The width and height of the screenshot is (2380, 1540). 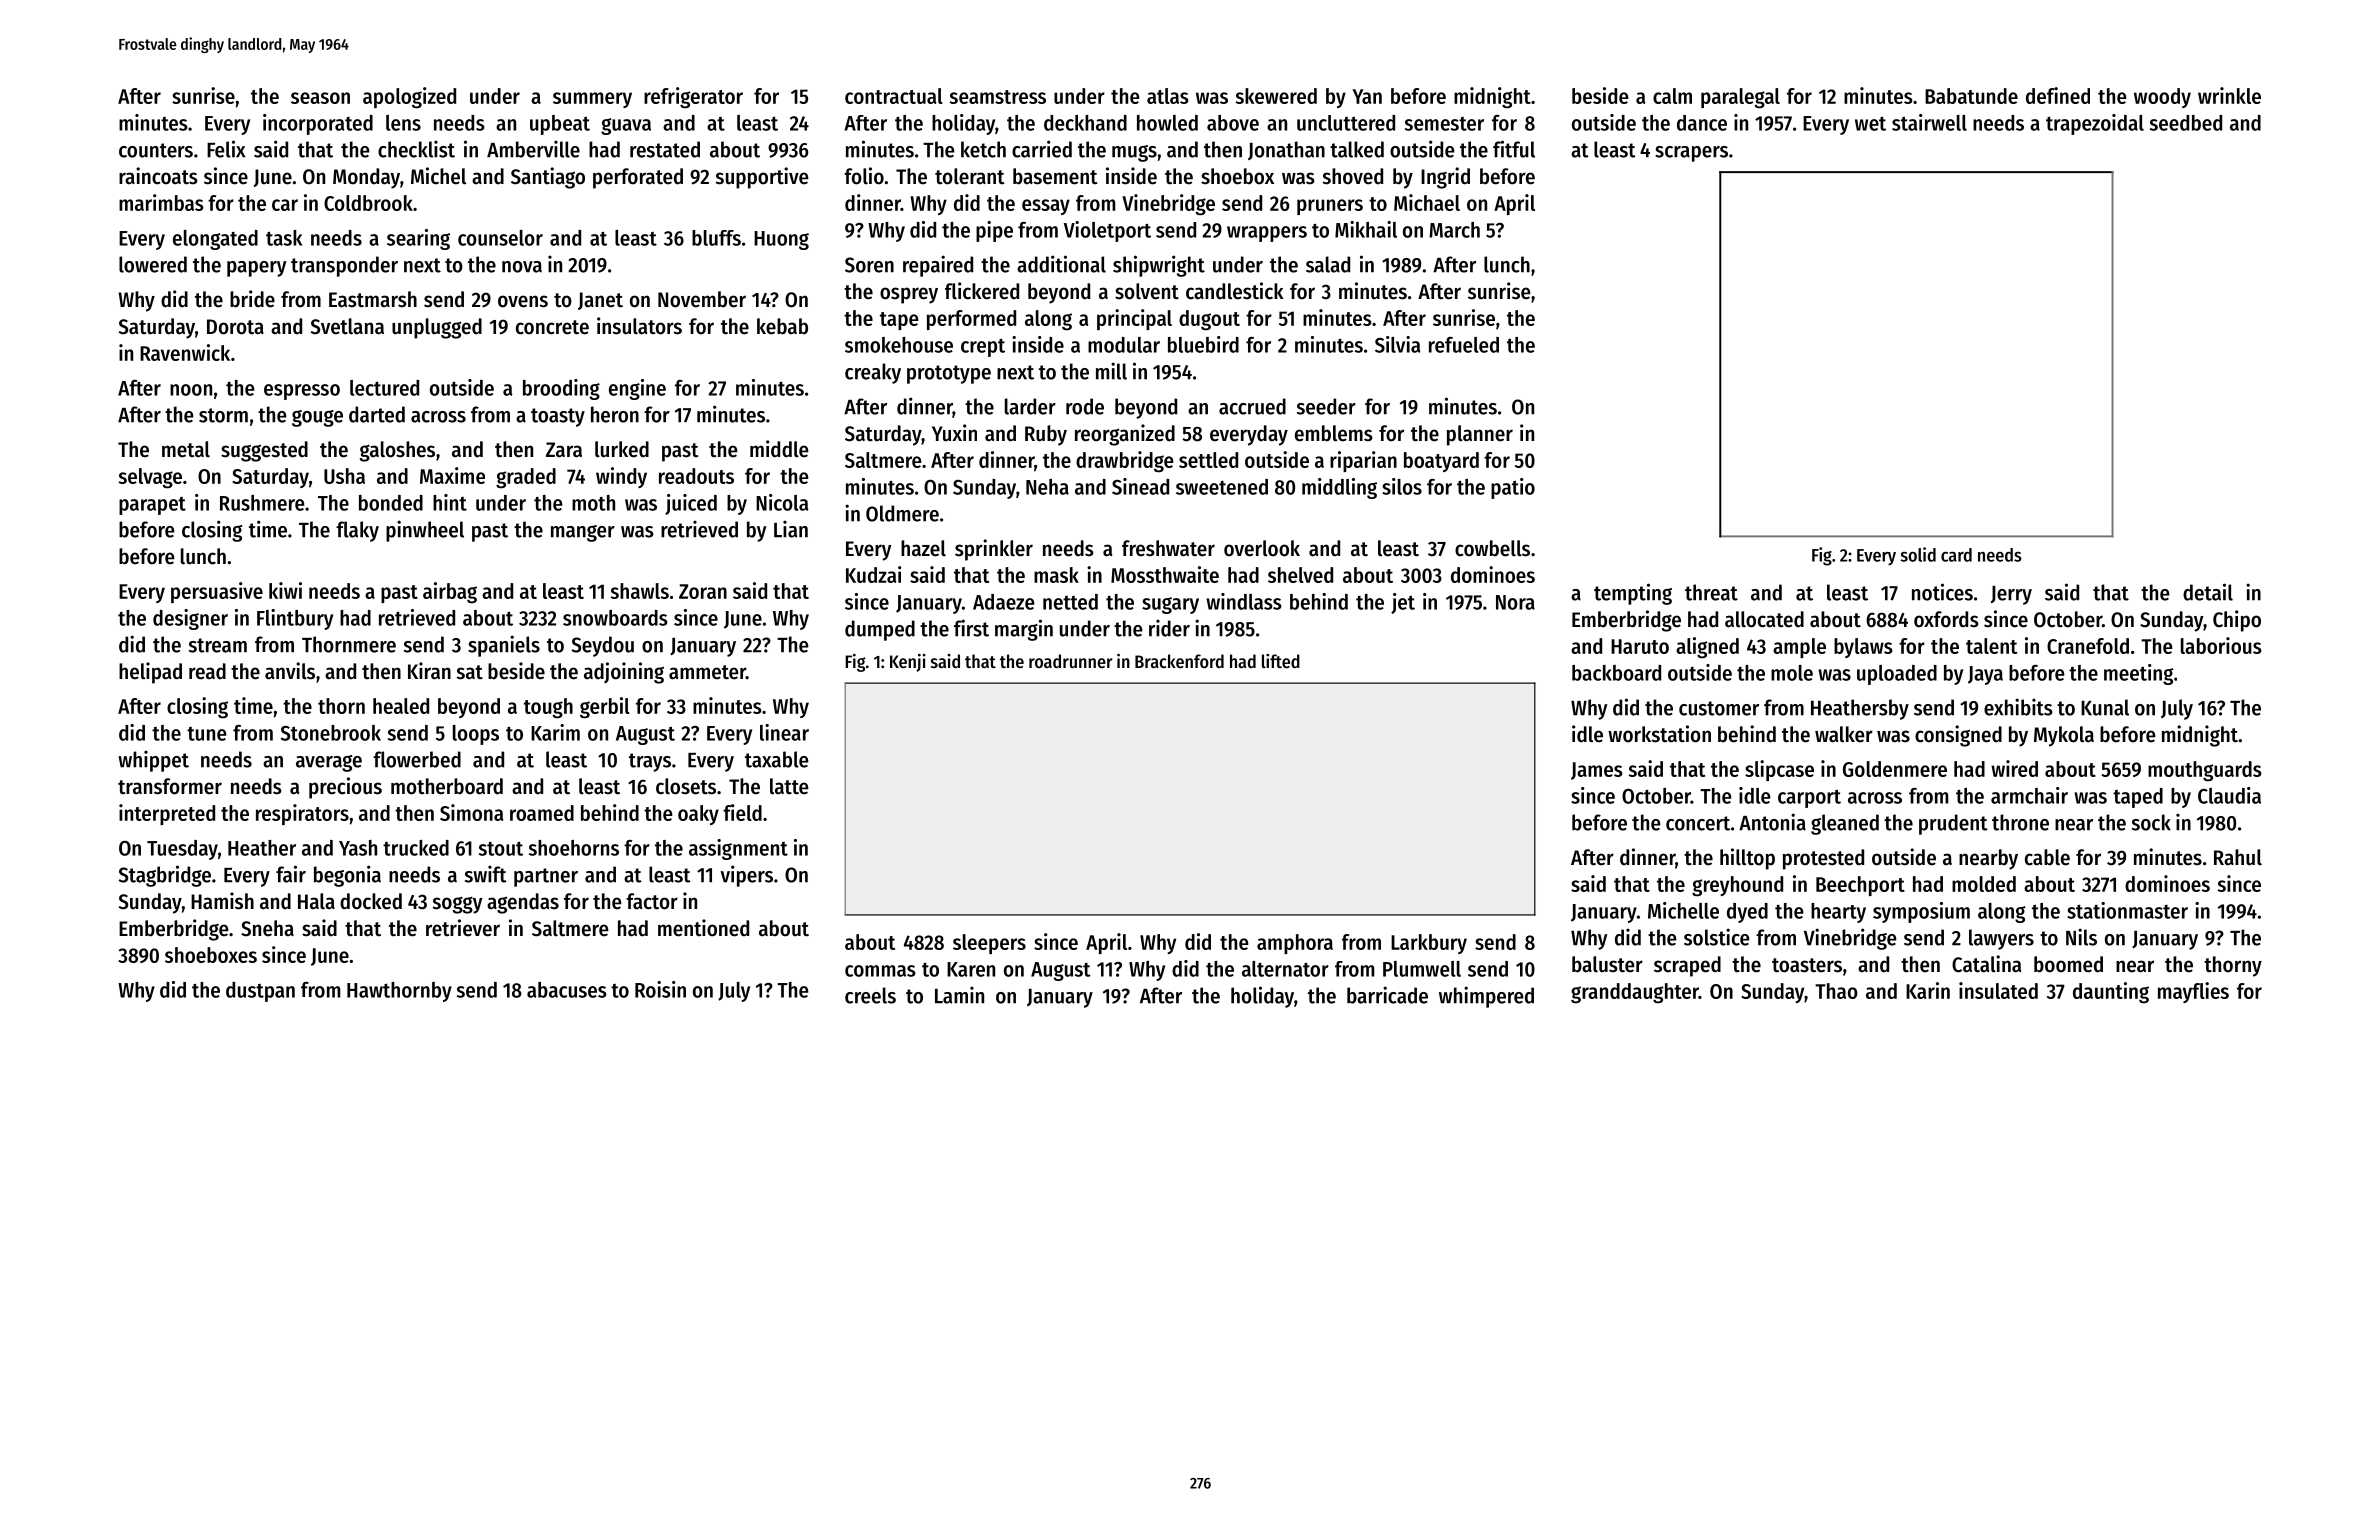 What do you see at coordinates (252, 299) in the screenshot?
I see `bride` at bounding box center [252, 299].
